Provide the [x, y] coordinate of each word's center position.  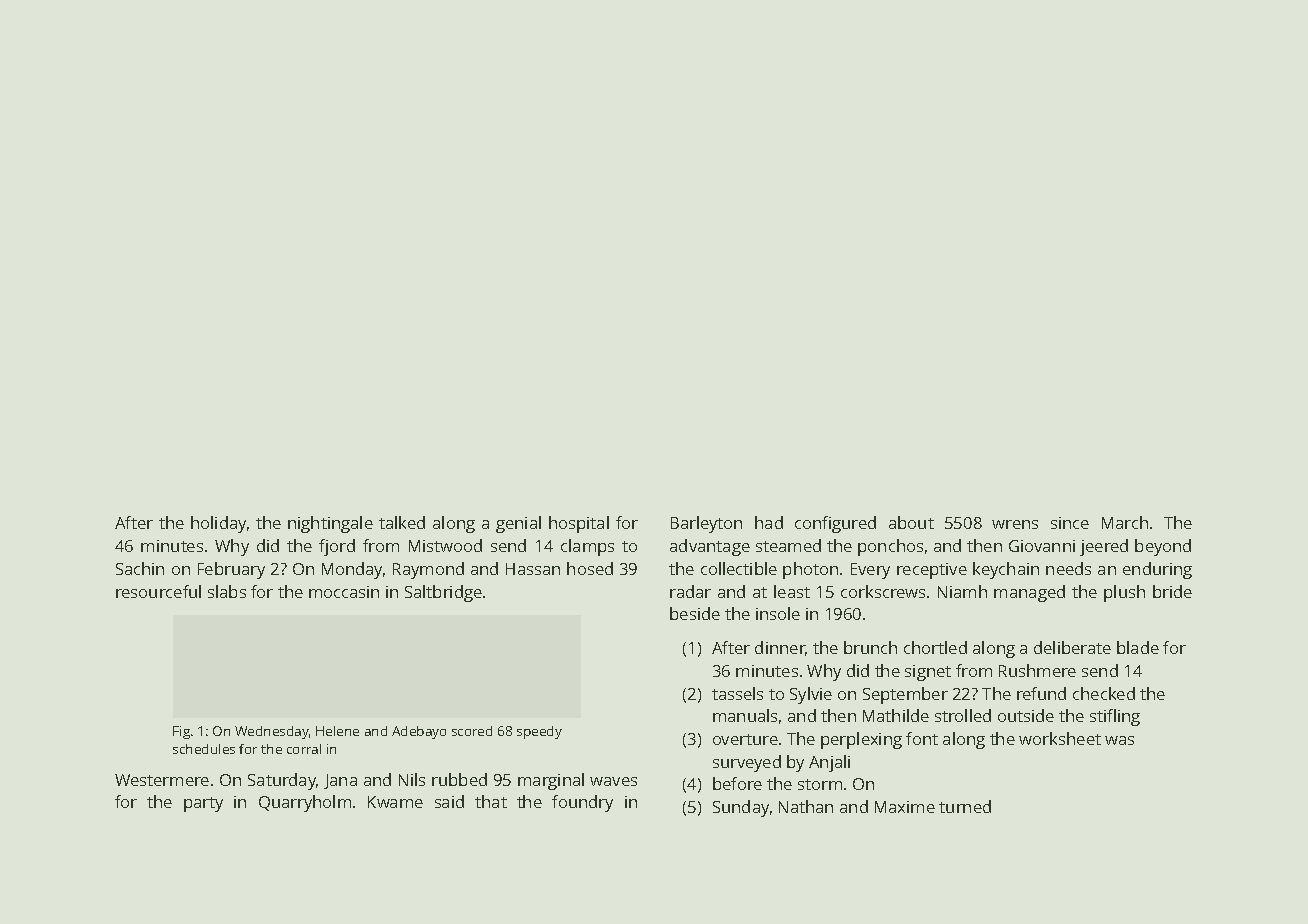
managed [1029, 593]
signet [928, 673]
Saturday [282, 781]
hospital [579, 524]
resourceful [158, 591]
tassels [737, 693]
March [1125, 522]
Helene [337, 731]
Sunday [741, 808]
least [792, 591]
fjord [337, 547]
